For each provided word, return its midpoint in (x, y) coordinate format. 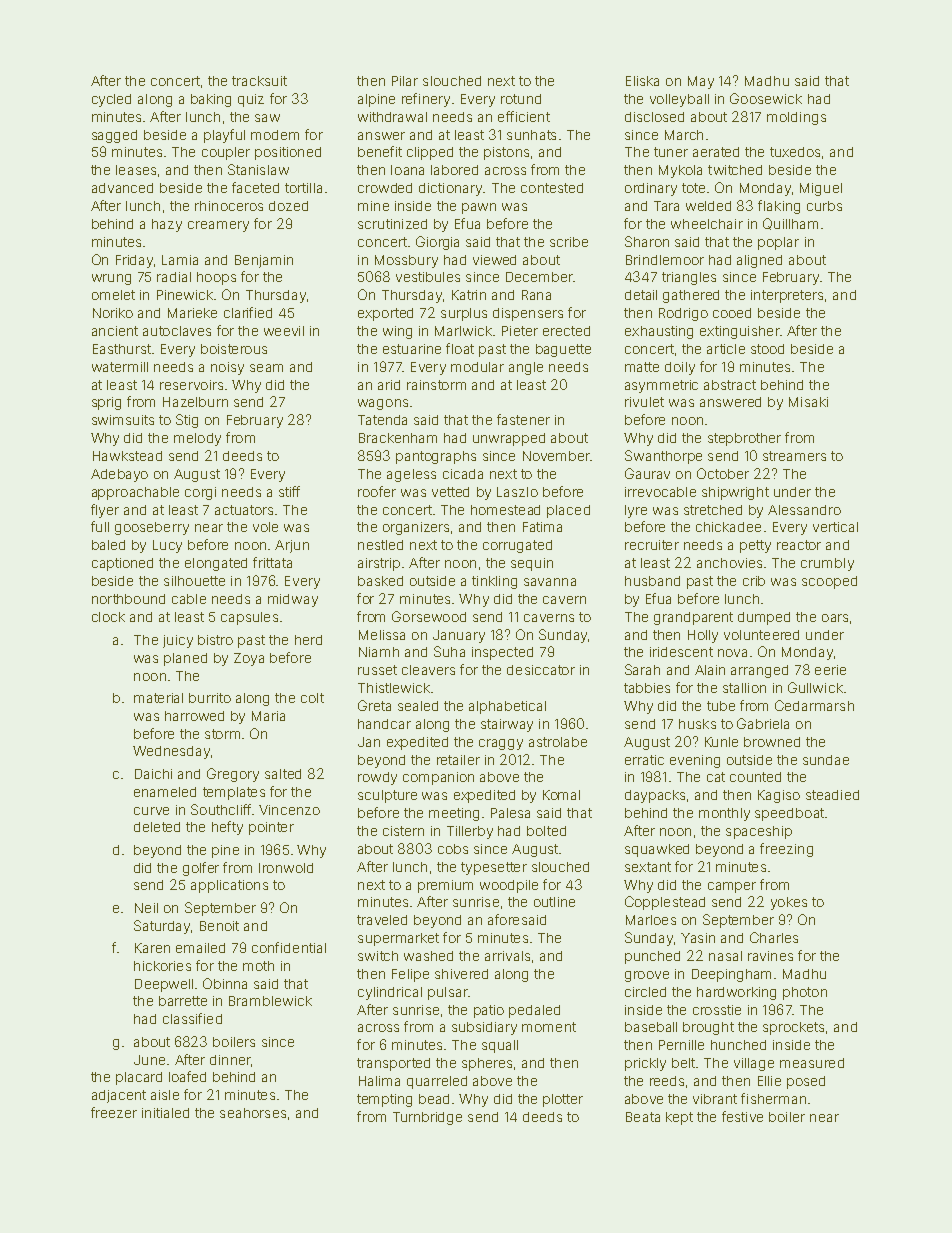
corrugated (517, 546)
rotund (521, 99)
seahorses (253, 1113)
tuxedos (795, 152)
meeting (454, 814)
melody (197, 439)
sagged (114, 136)
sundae (826, 760)
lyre (636, 511)
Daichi (153, 774)
